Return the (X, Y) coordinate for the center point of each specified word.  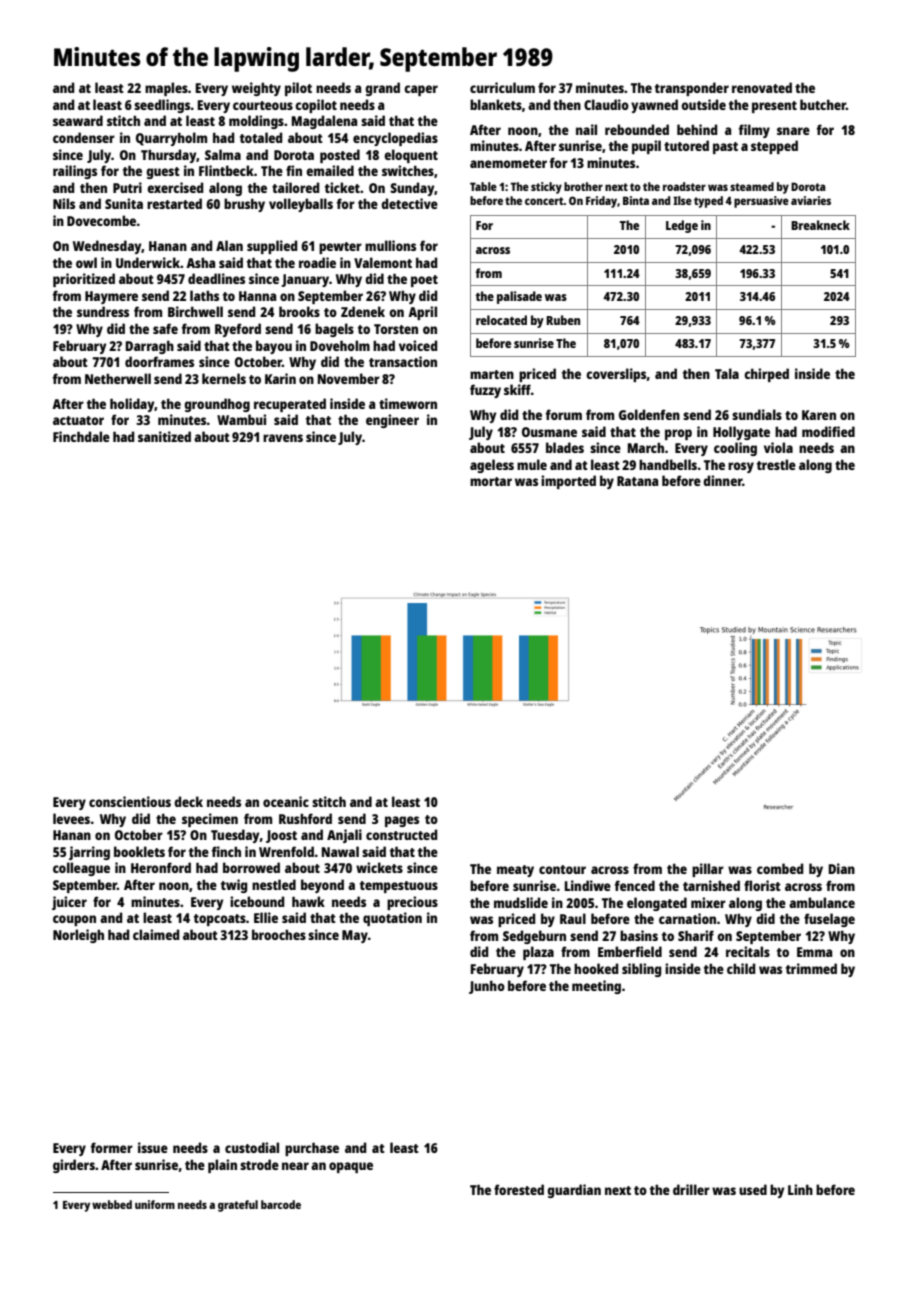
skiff (517, 389)
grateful (238, 1206)
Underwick (148, 262)
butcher (823, 104)
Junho (487, 987)
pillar (708, 870)
